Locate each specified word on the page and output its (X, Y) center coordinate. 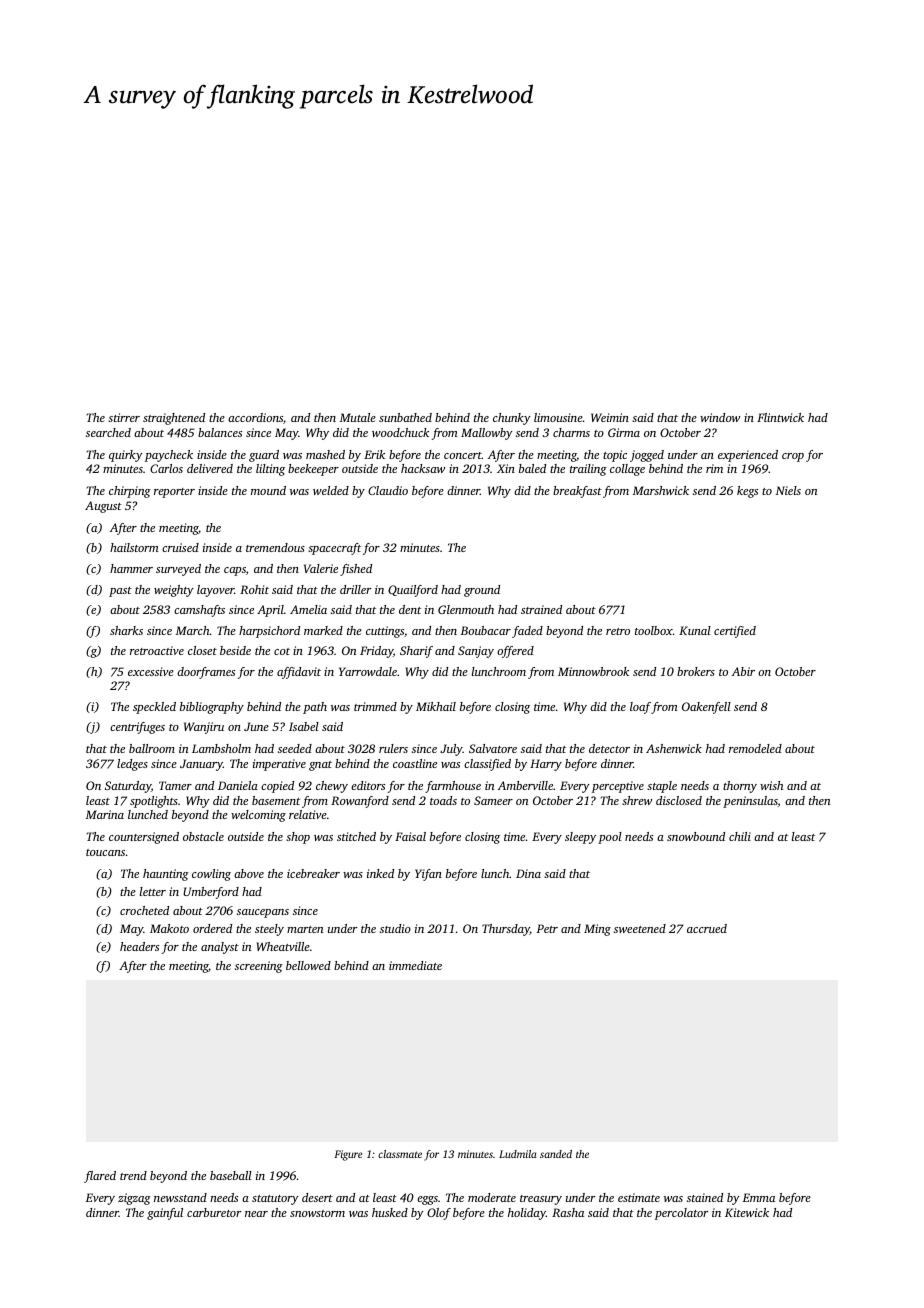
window (720, 417)
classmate (400, 1154)
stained (705, 1197)
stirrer (124, 417)
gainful (165, 1214)
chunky (512, 419)
